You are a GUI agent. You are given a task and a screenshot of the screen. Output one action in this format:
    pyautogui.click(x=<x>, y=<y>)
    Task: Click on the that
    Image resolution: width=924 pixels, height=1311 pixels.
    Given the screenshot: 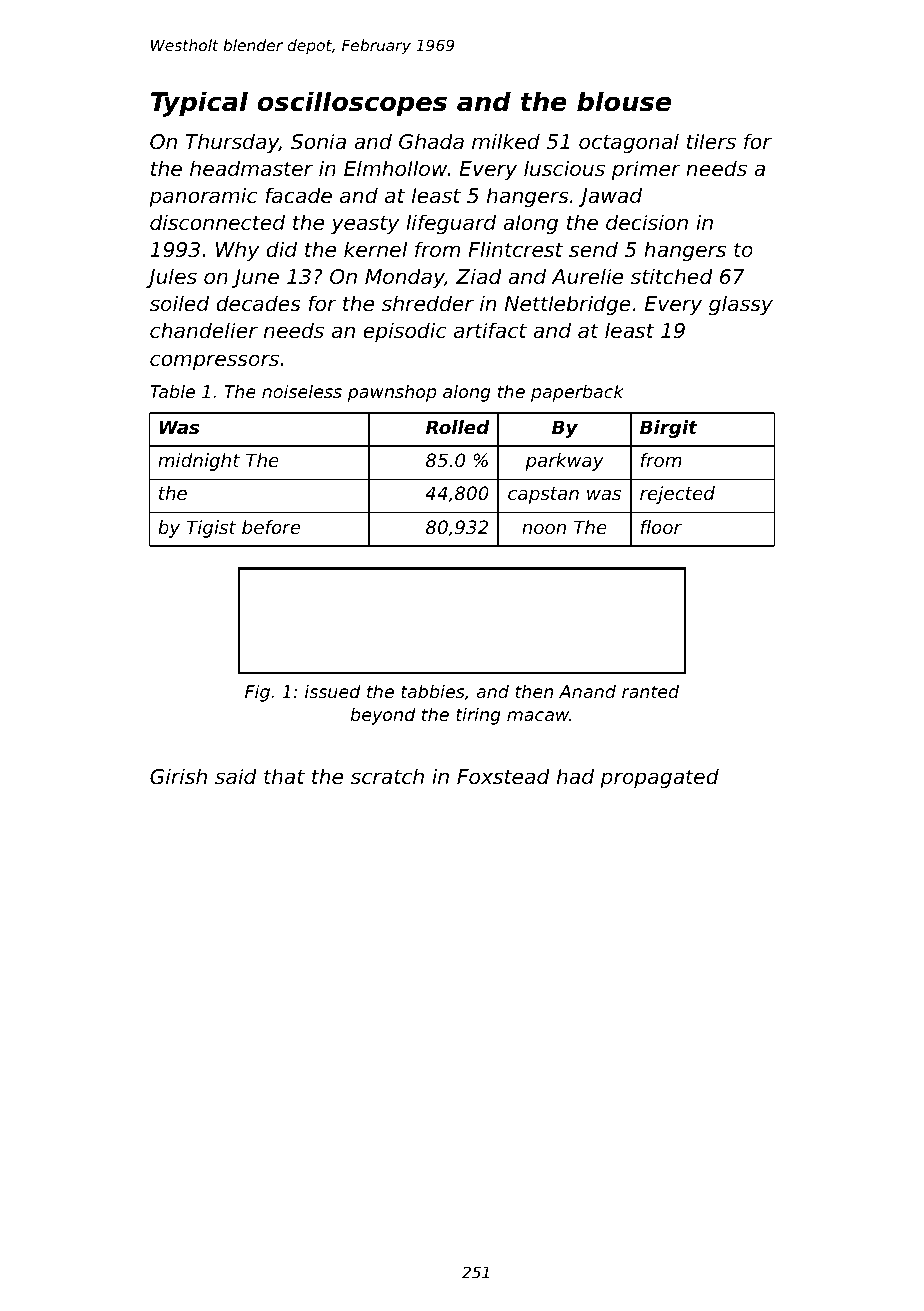 What is the action you would take?
    pyautogui.click(x=284, y=776)
